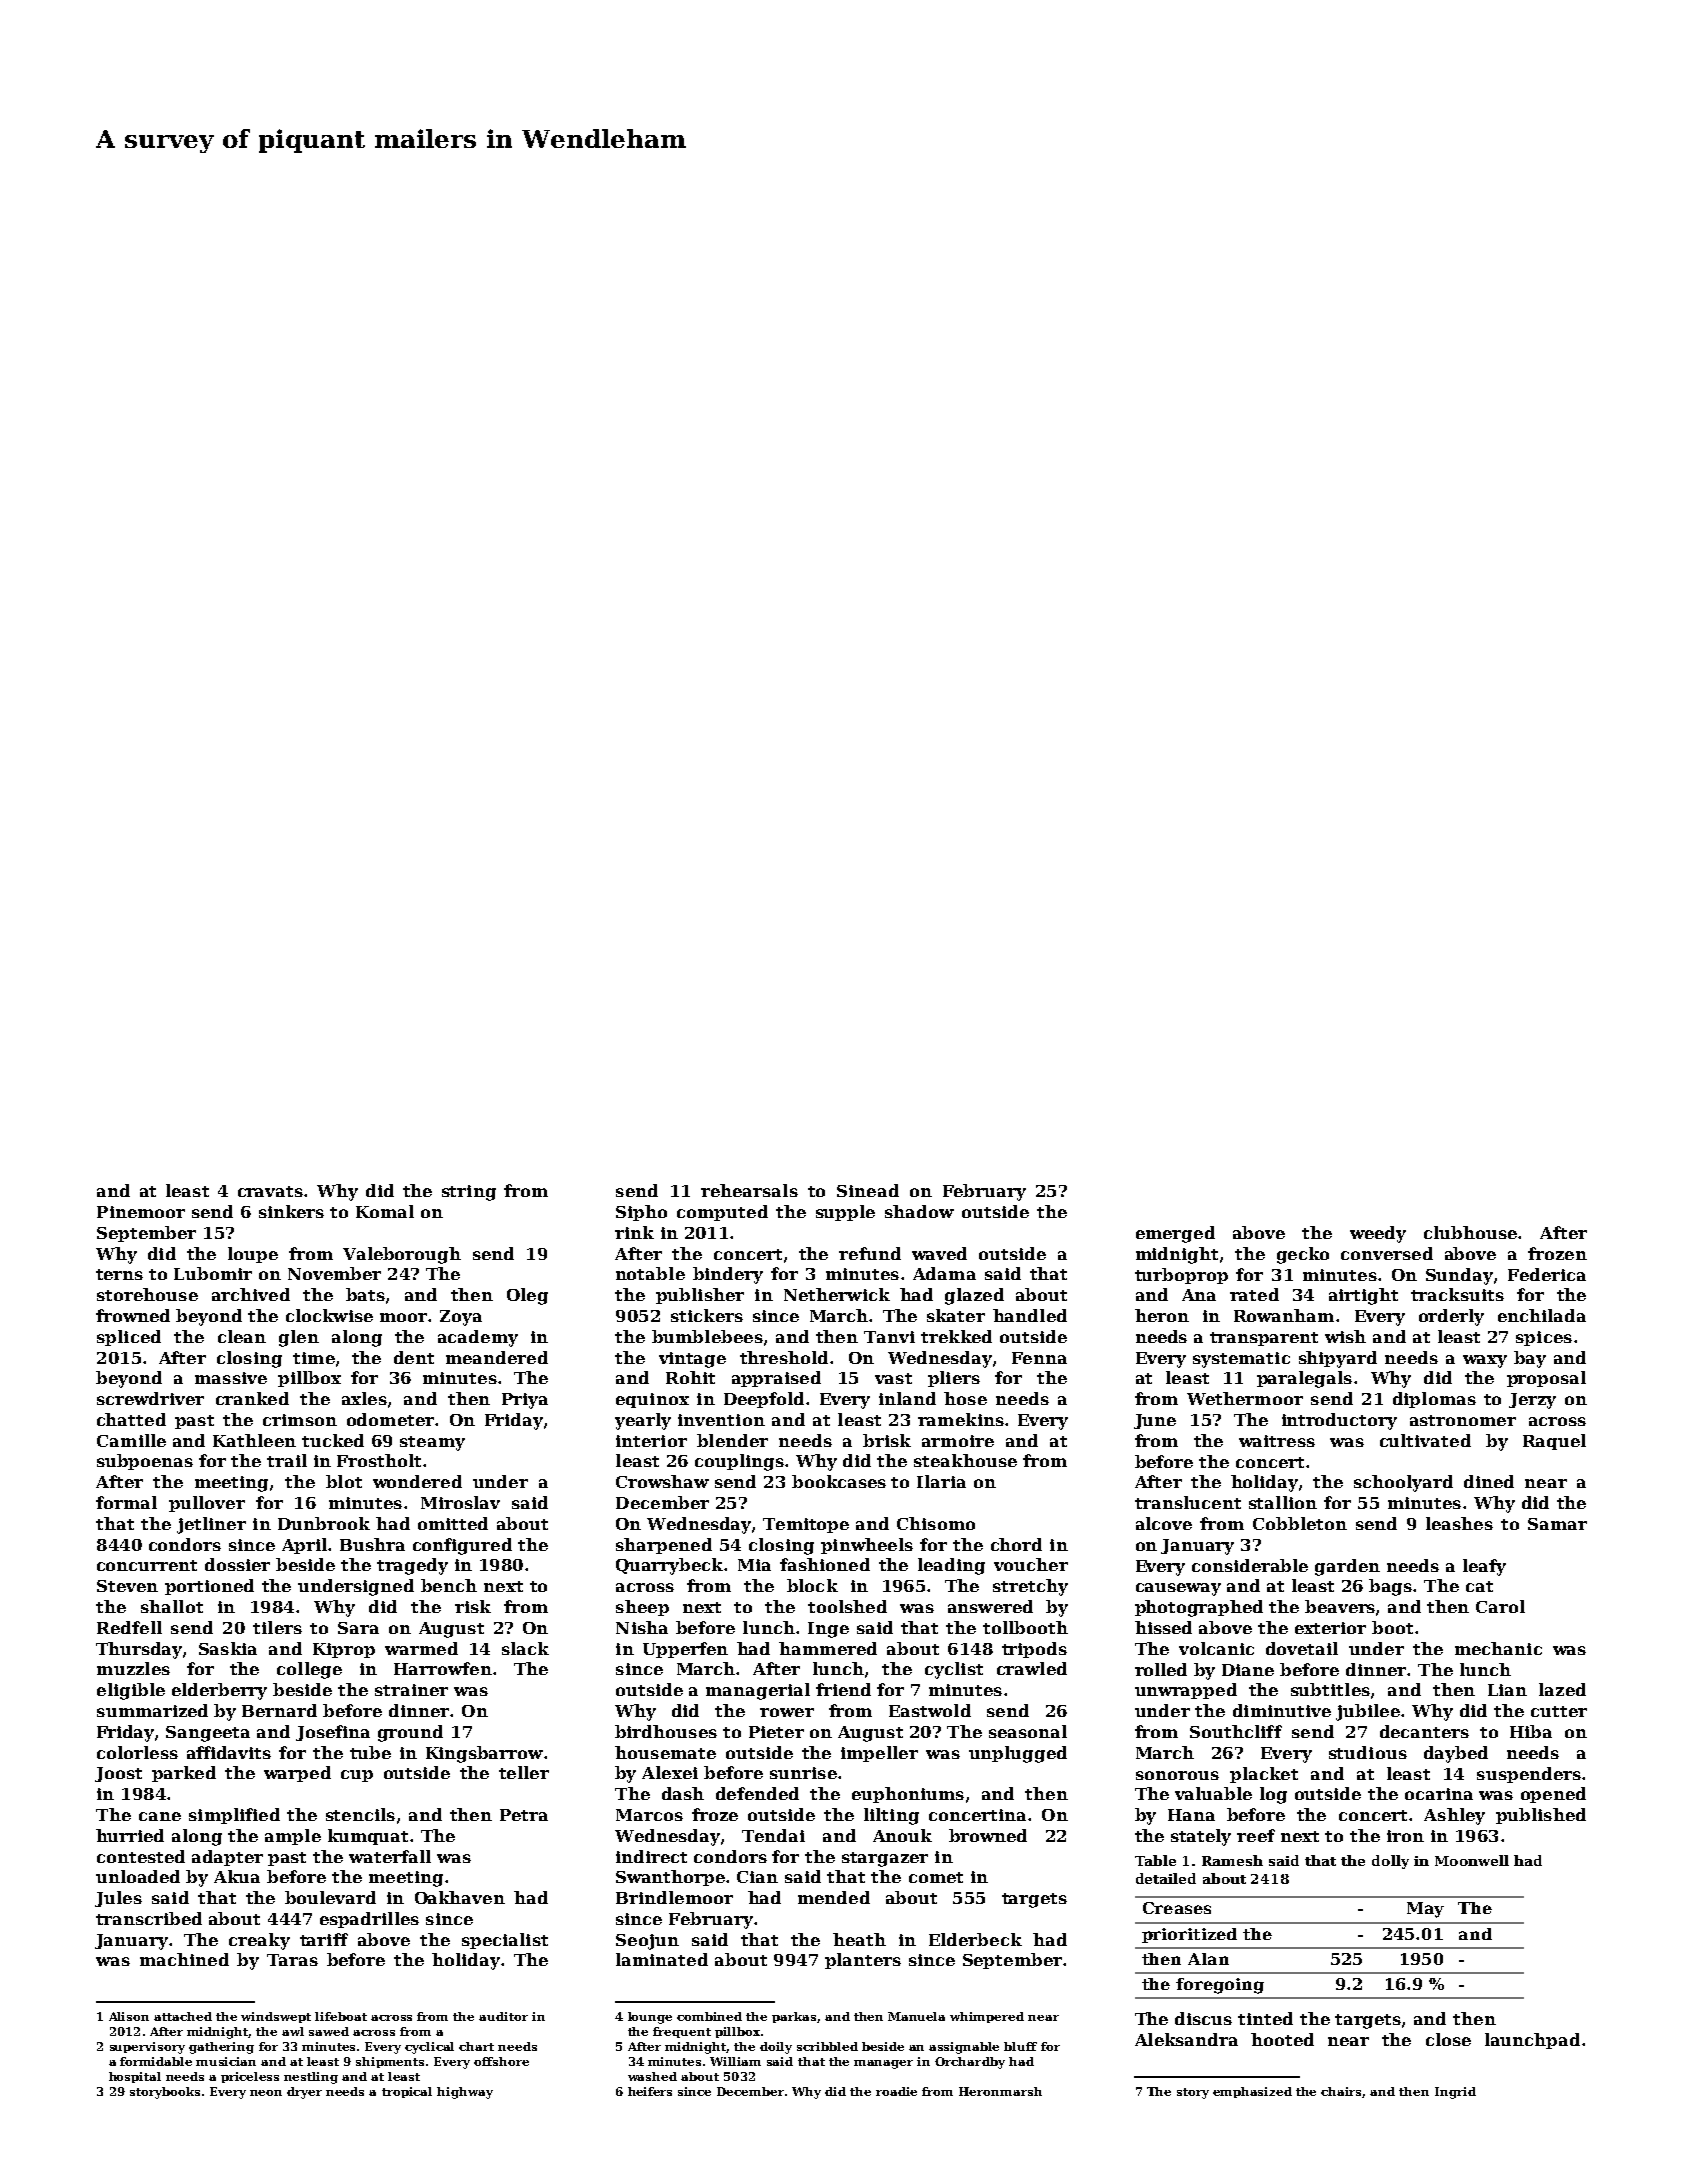 The width and height of the document is (1683, 2178). Describe the element at coordinates (1532, 2041) in the document. I see `launchpad` at that location.
